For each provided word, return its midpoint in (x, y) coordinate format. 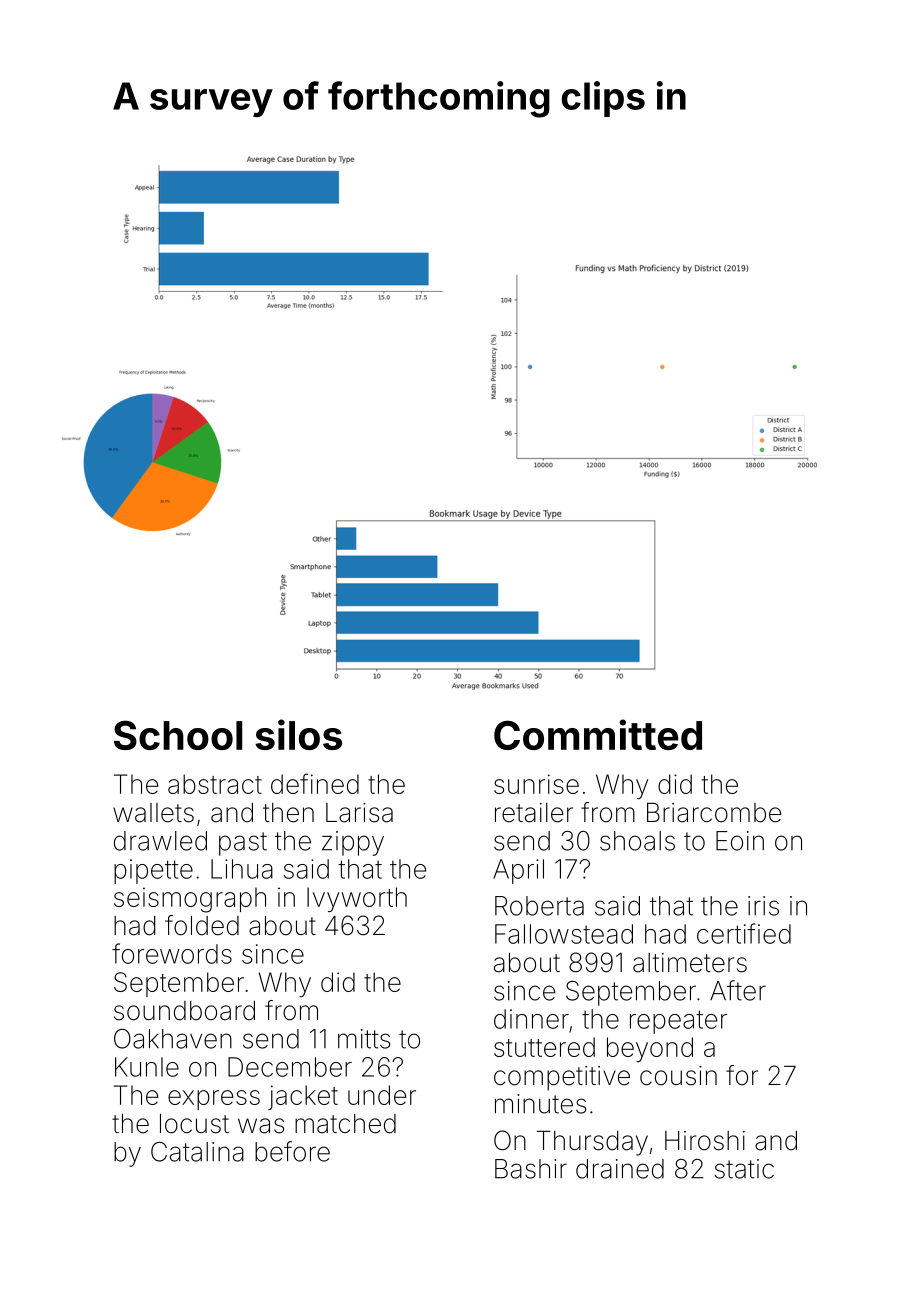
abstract (215, 784)
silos (298, 734)
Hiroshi (705, 1141)
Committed (598, 734)
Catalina (197, 1152)
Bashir (531, 1169)
